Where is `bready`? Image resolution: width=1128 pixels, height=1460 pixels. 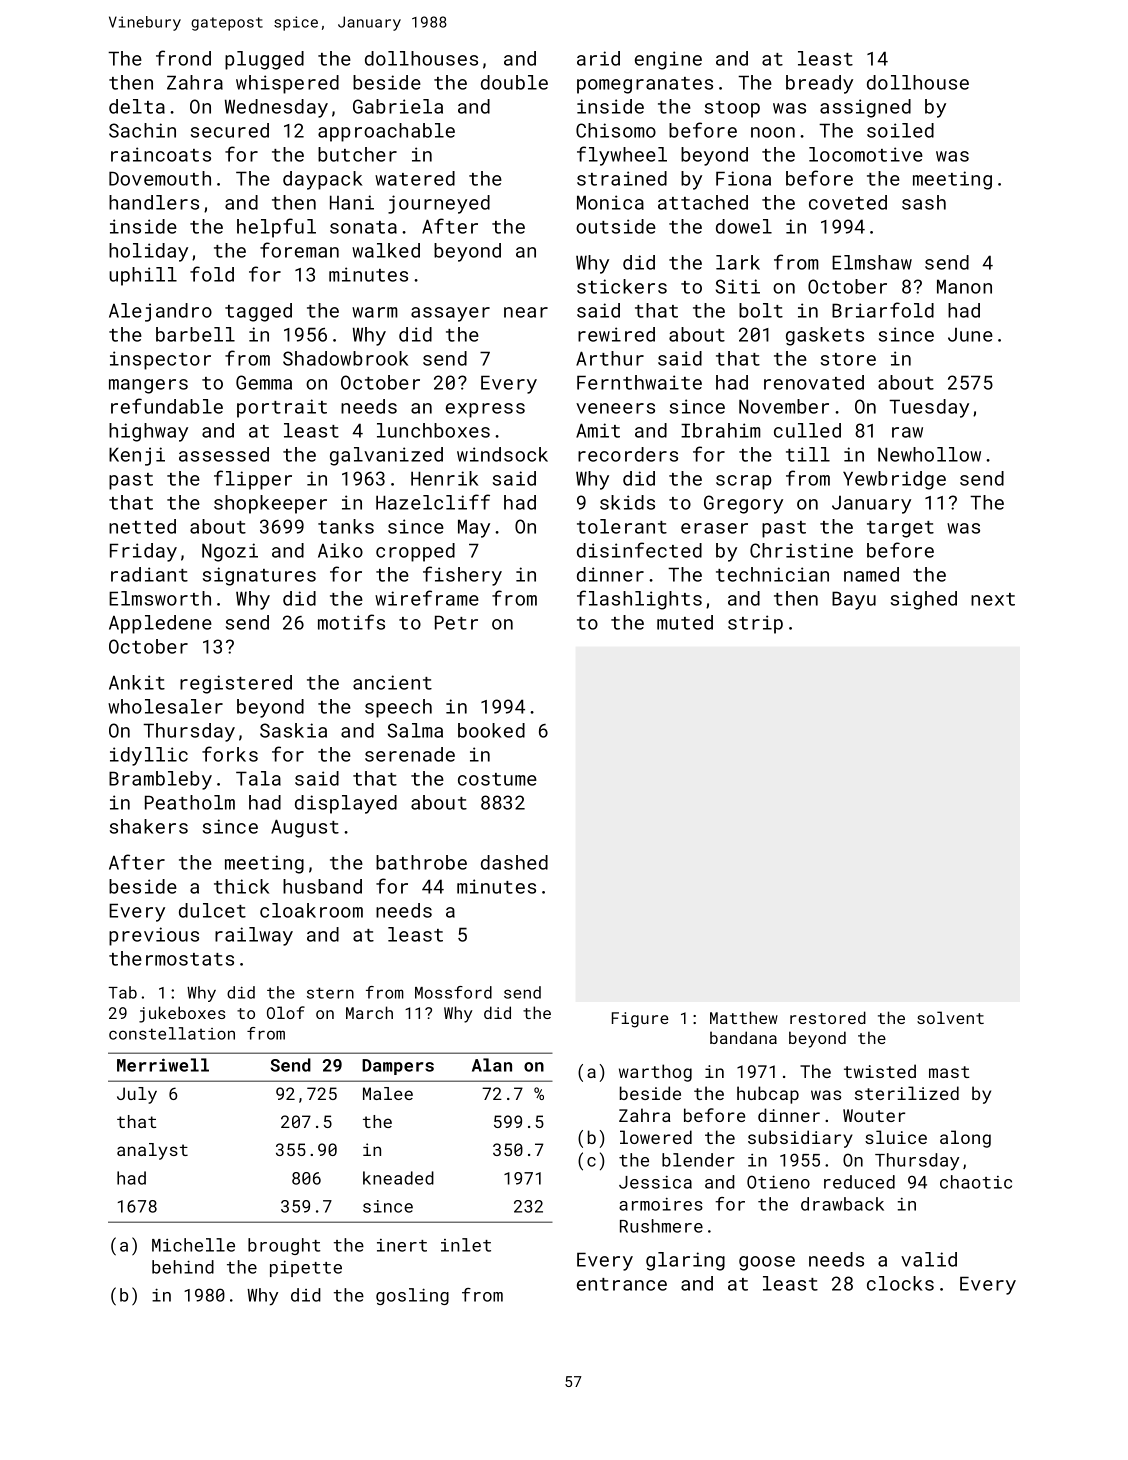
bready is located at coordinates (819, 84).
